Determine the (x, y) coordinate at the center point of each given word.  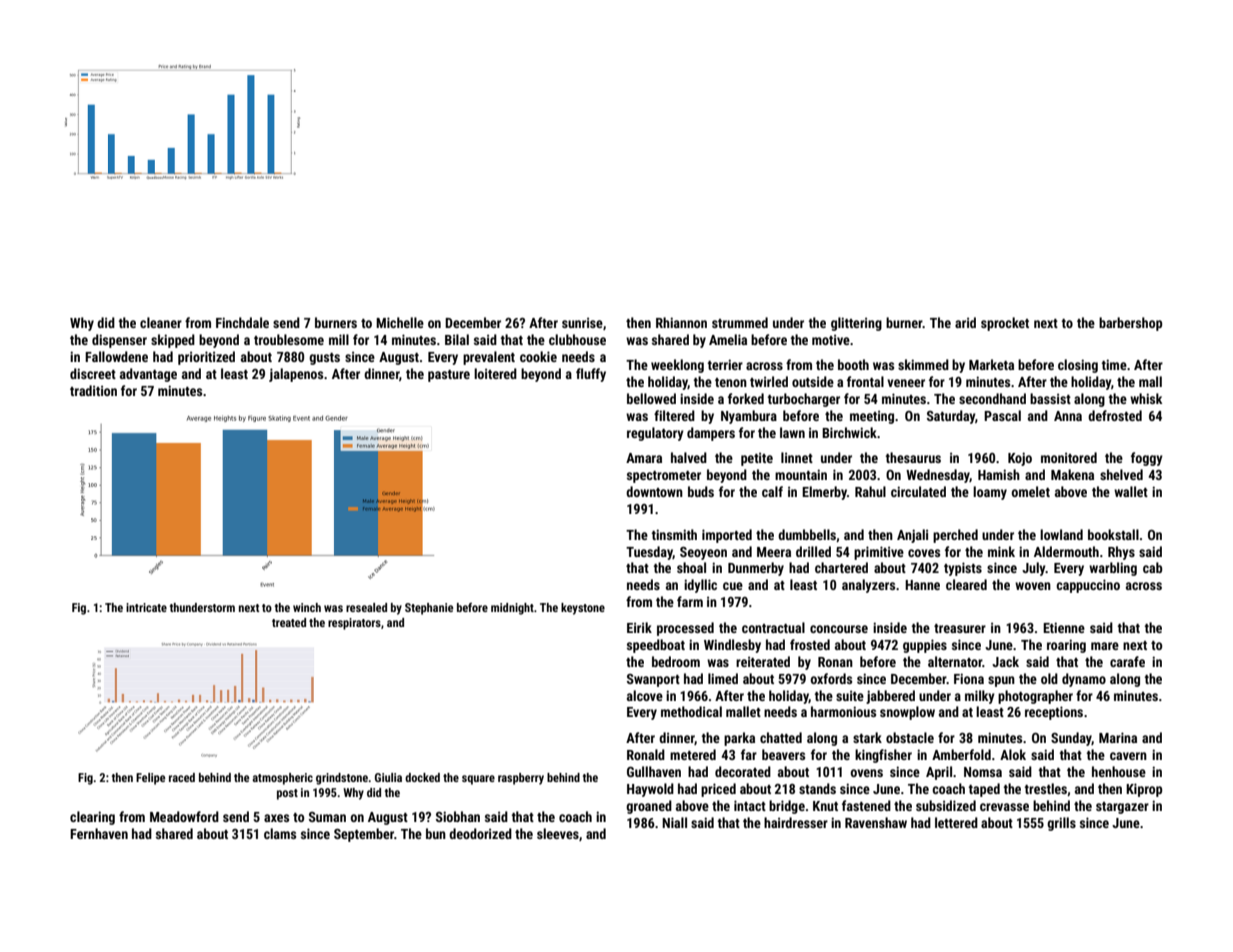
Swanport (653, 680)
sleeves (558, 833)
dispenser (119, 341)
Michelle (400, 322)
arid (965, 322)
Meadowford (184, 816)
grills (1061, 824)
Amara (644, 458)
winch (307, 607)
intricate (146, 607)
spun (1001, 681)
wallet (1131, 491)
